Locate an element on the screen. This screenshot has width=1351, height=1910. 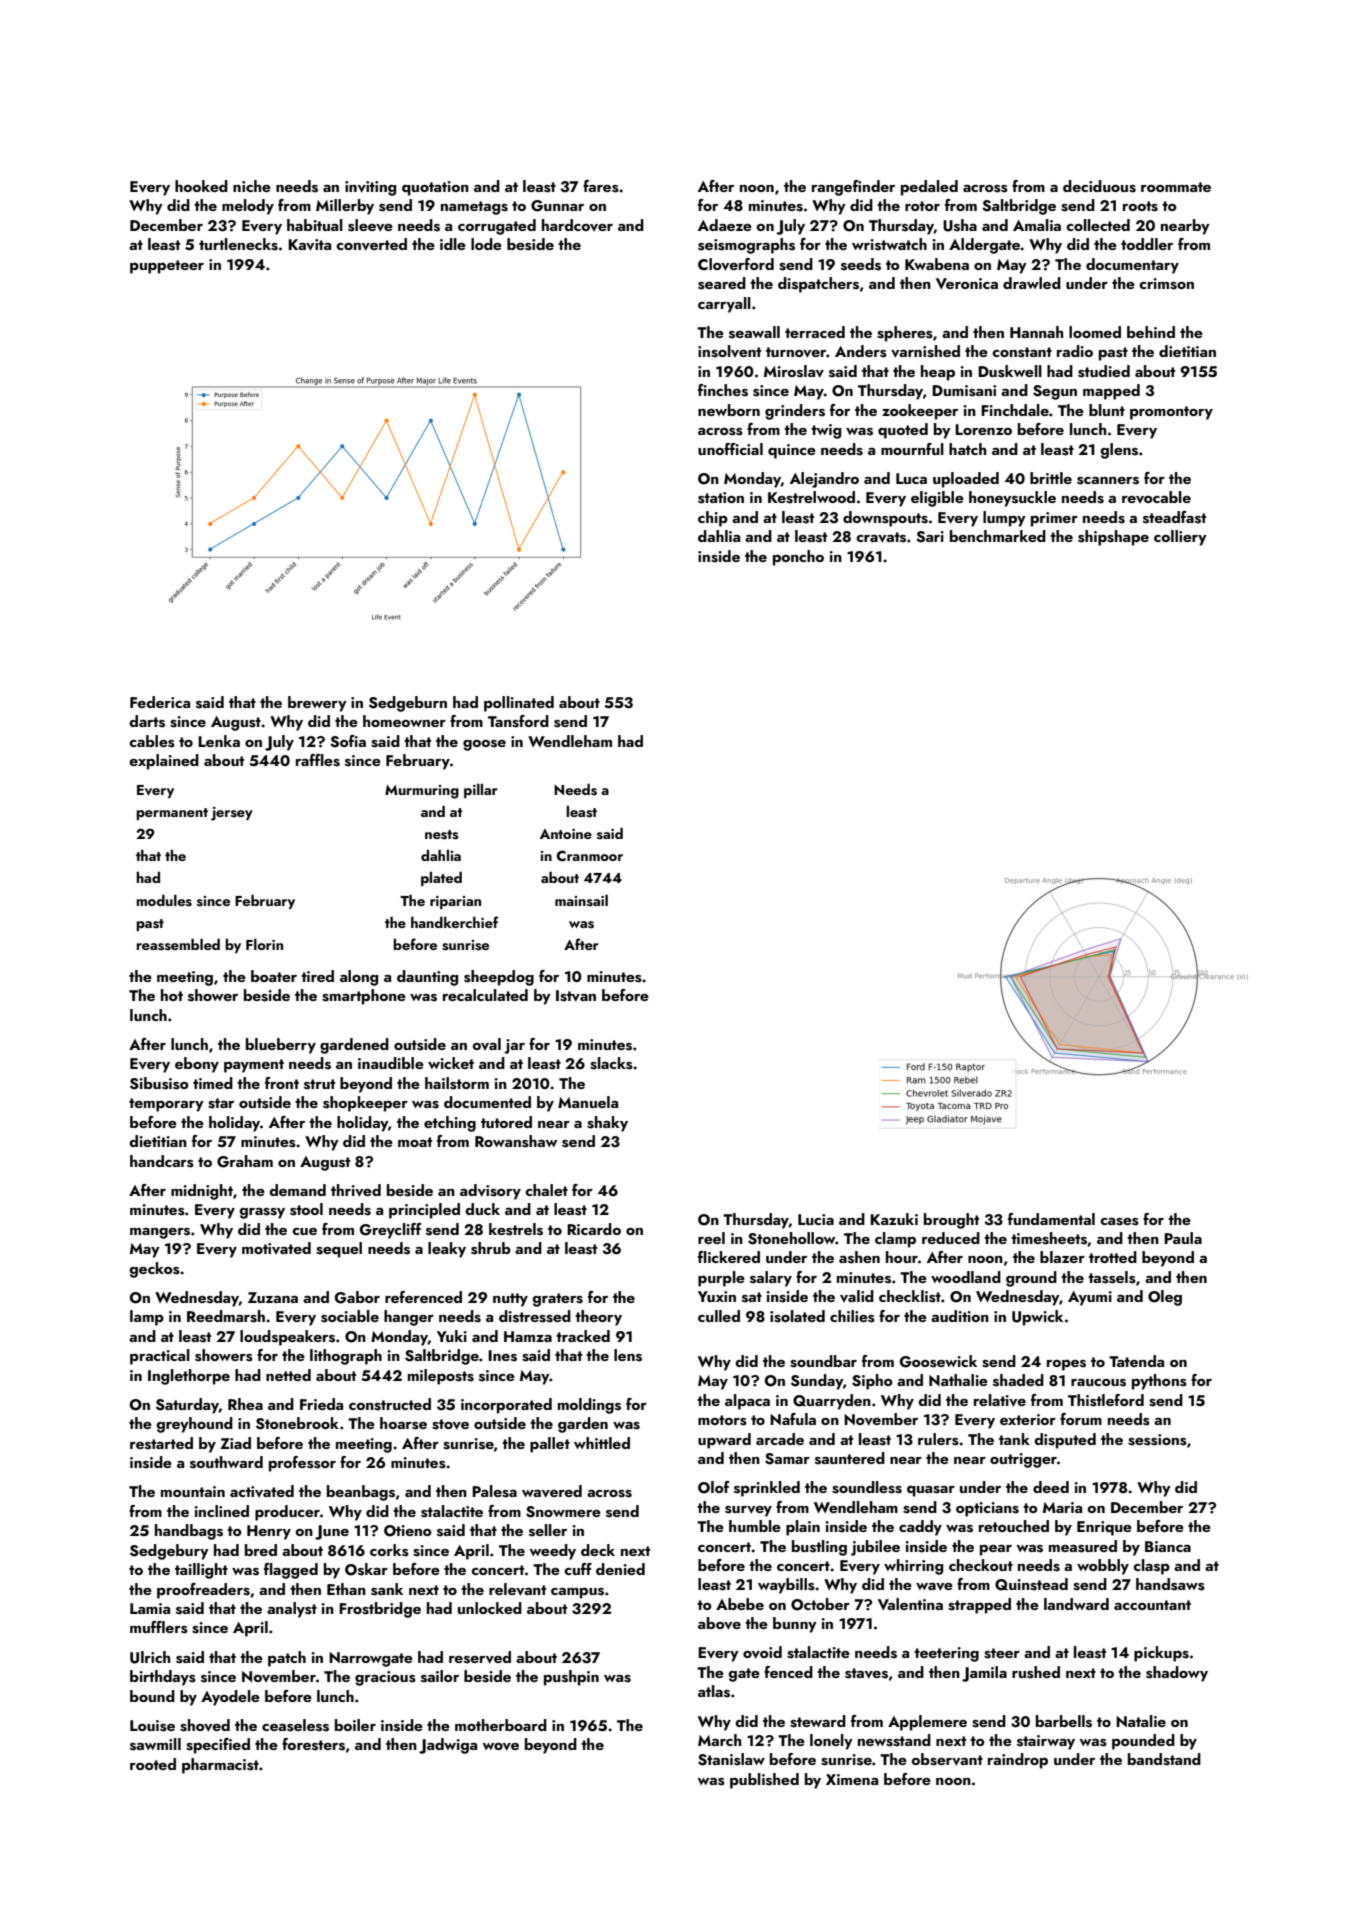
crimson is located at coordinates (1166, 284).
